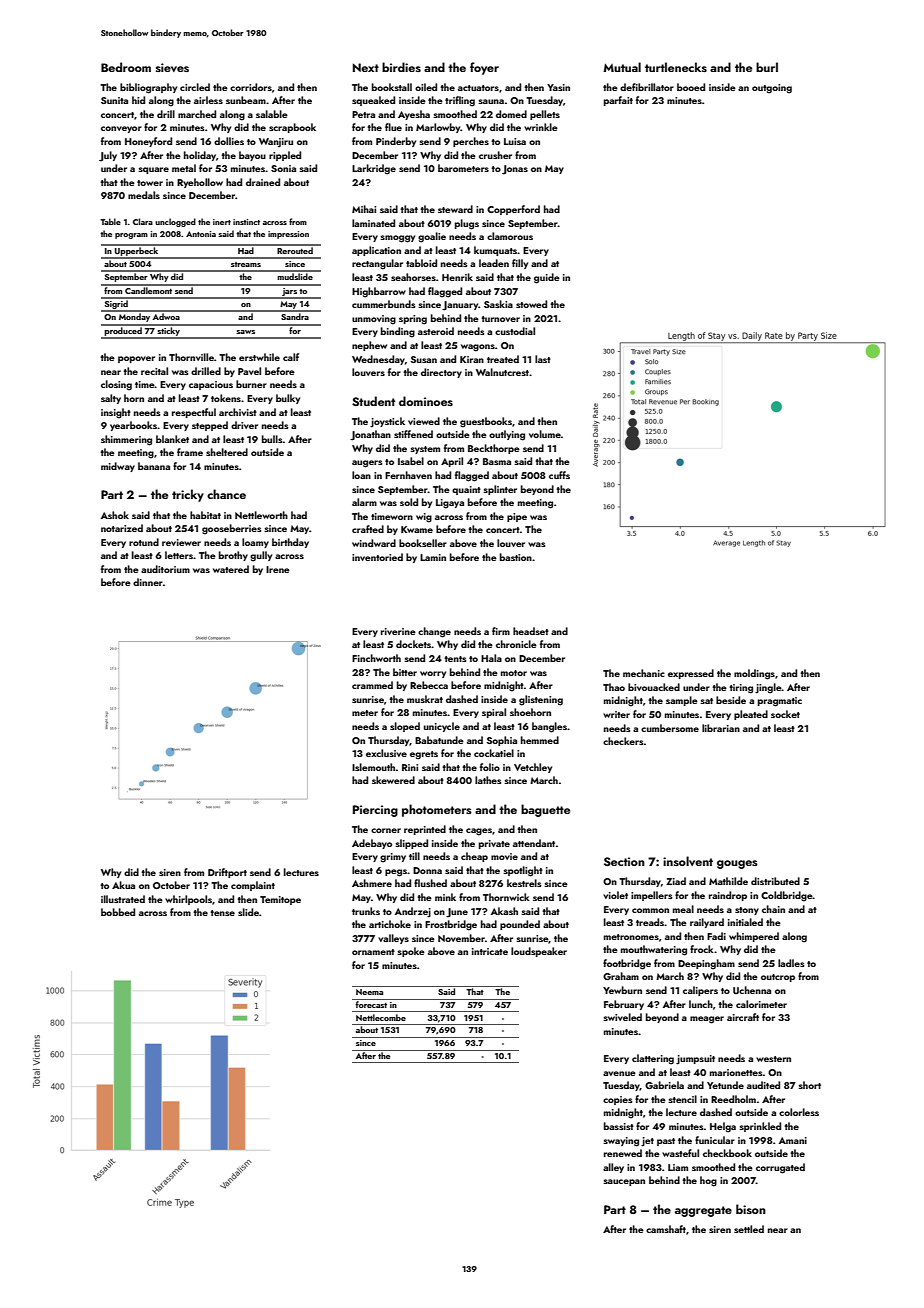 The width and height of the image is (924, 1308). What do you see at coordinates (558, 87) in the image?
I see `Yasin` at bounding box center [558, 87].
